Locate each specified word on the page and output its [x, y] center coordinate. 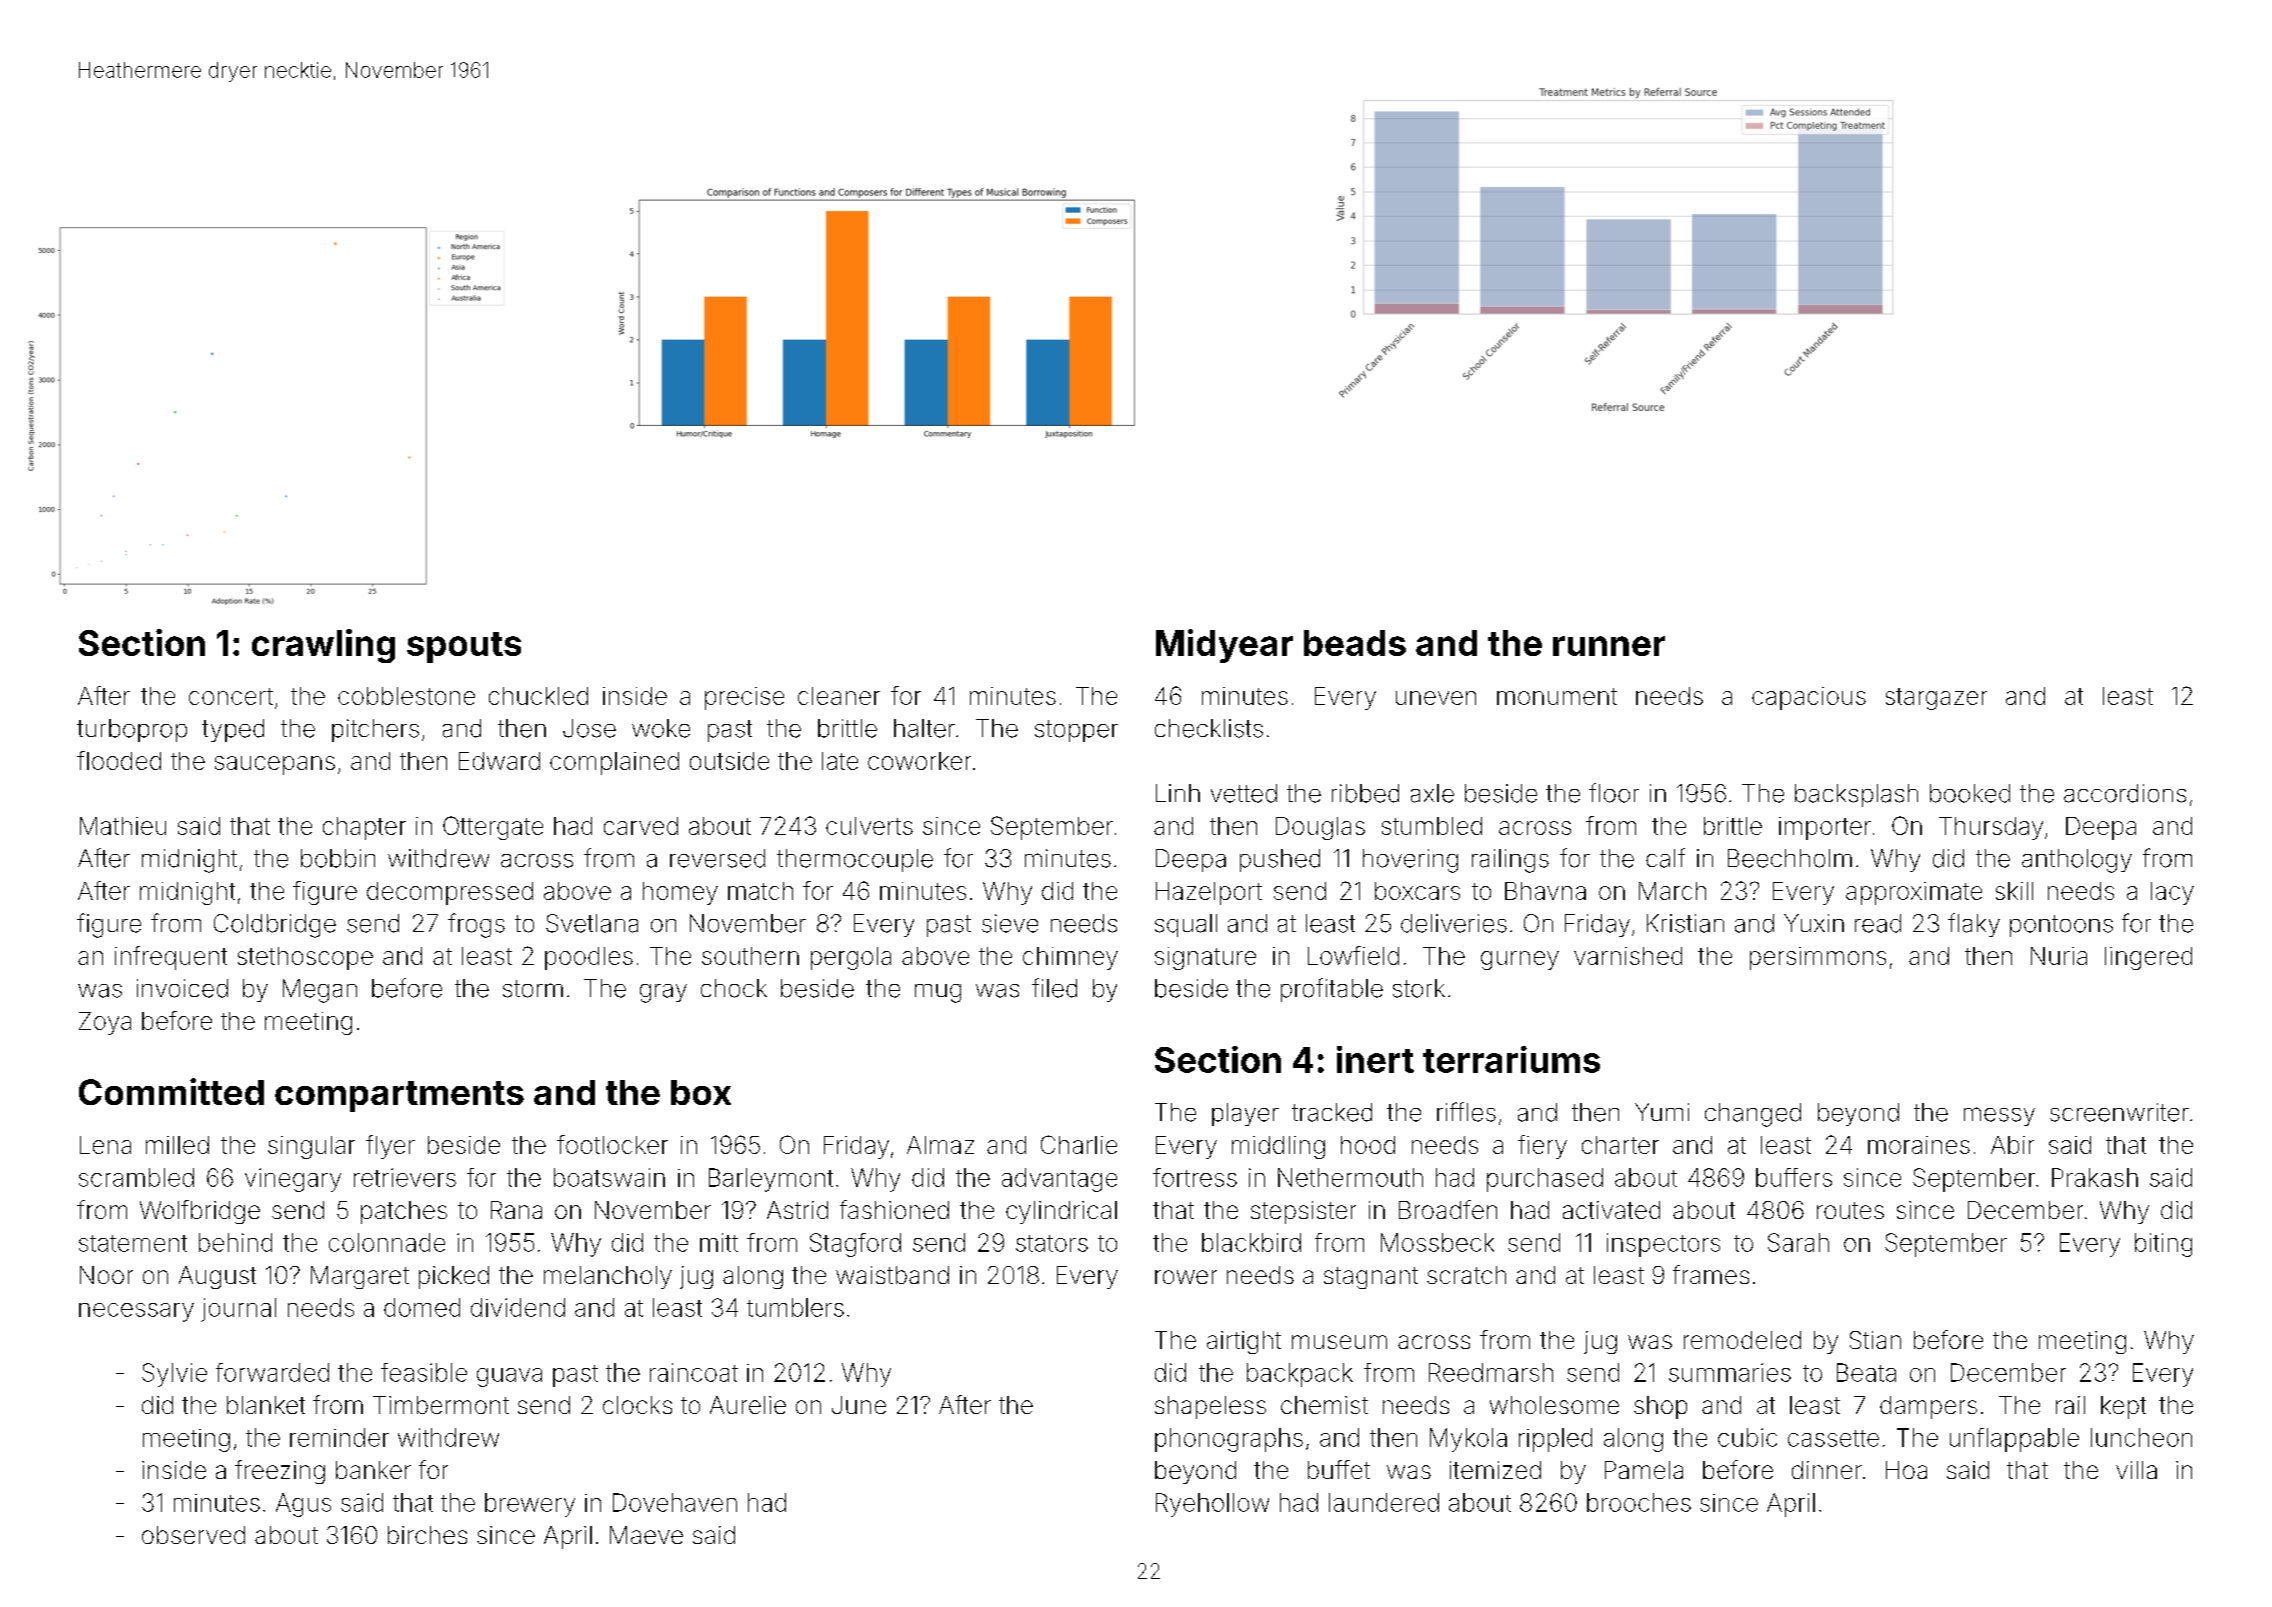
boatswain [609, 1177]
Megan [320, 991]
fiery [1542, 1147]
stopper [1076, 731]
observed [193, 1535]
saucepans [275, 765]
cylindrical [1061, 1212]
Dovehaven [675, 1502]
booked [1970, 793]
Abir [2012, 1145]
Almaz [940, 1145]
